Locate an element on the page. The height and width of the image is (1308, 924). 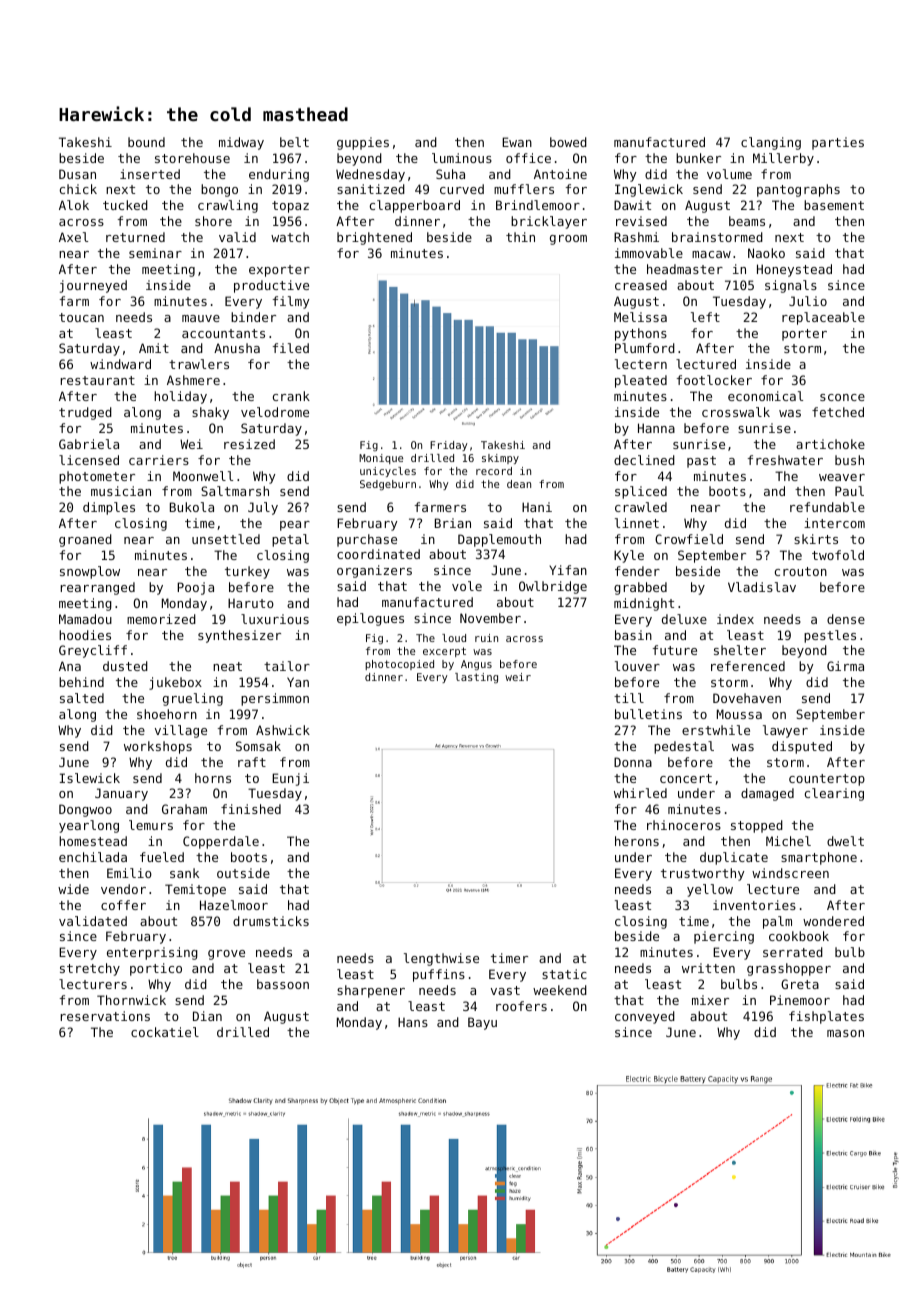
Girma is located at coordinates (845, 666).
